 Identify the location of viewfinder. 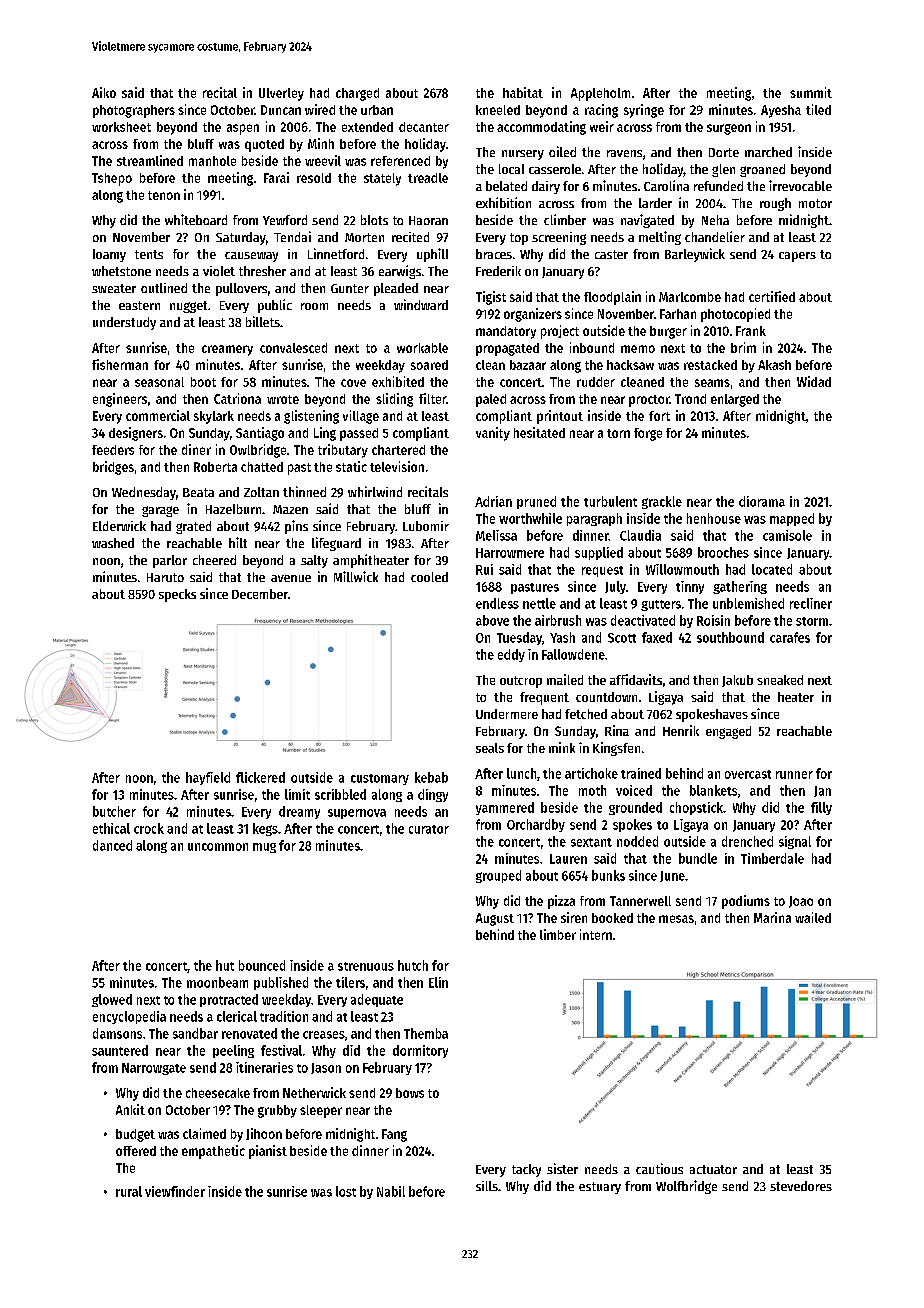
(175, 1191).
